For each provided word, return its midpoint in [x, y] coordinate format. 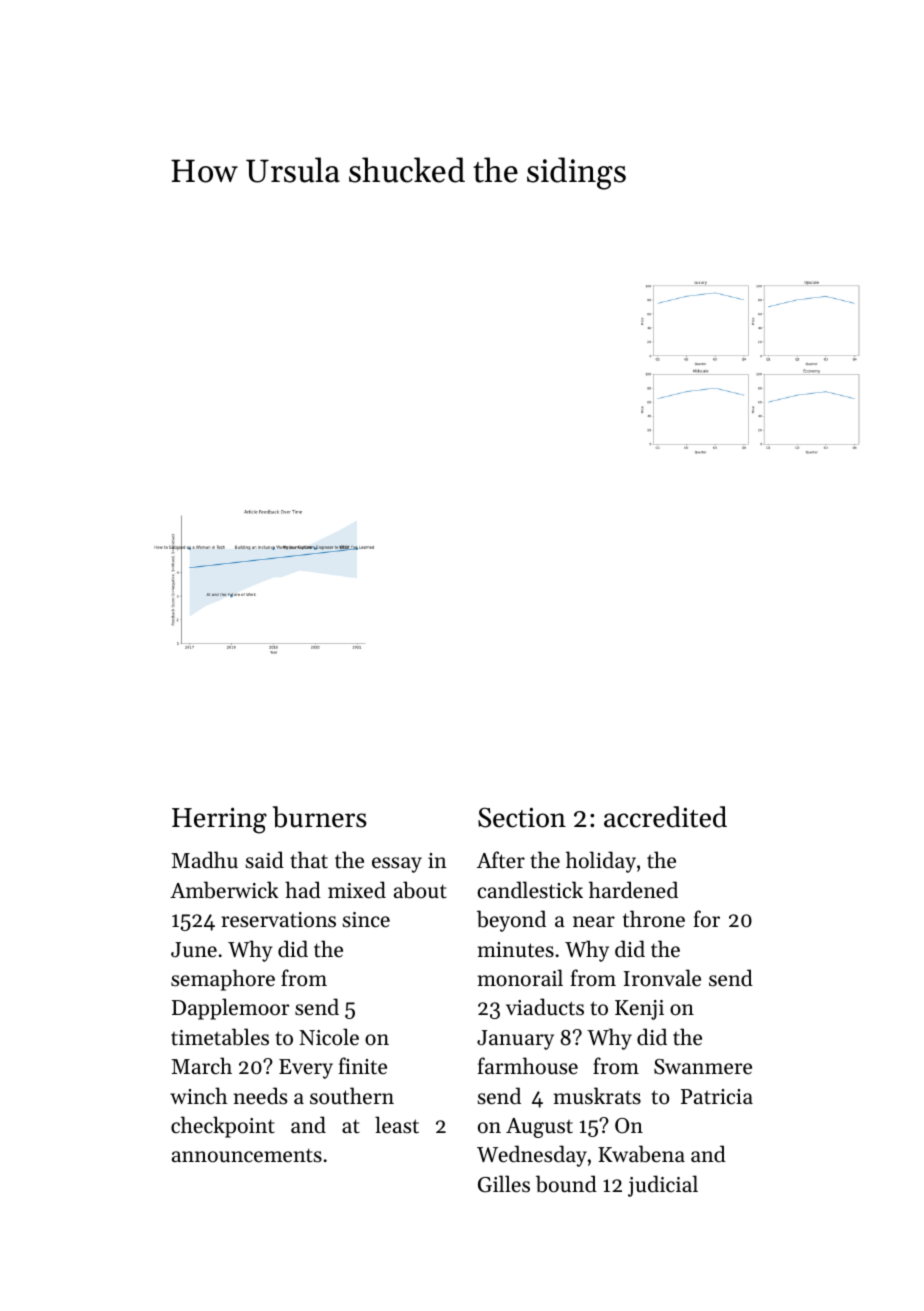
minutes [516, 950]
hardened [633, 890]
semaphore [223, 980]
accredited [665, 817]
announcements [247, 1155]
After [501, 860]
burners [320, 817]
